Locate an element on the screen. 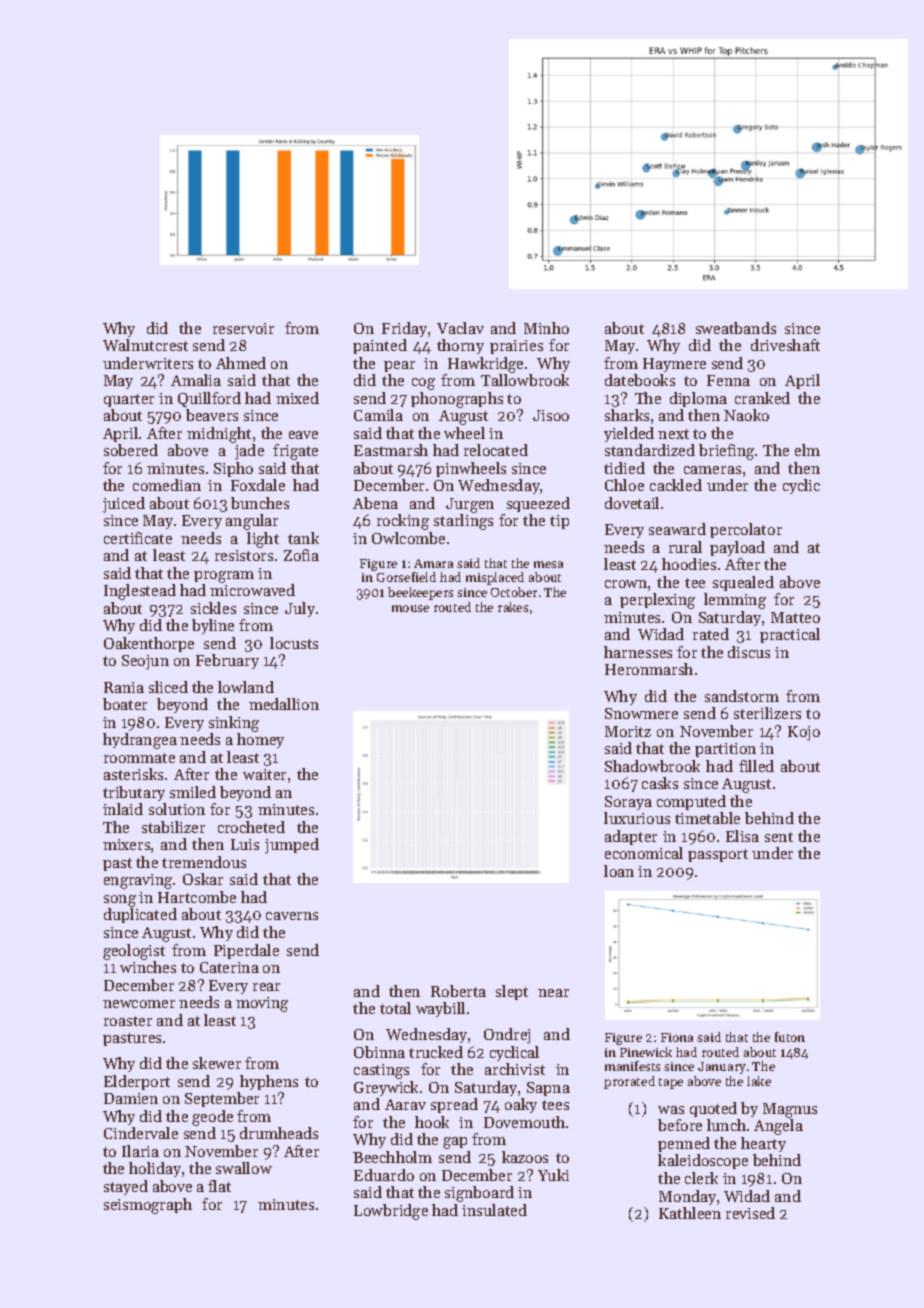 This screenshot has width=924, height=1308. Lowbridge is located at coordinates (391, 1212).
